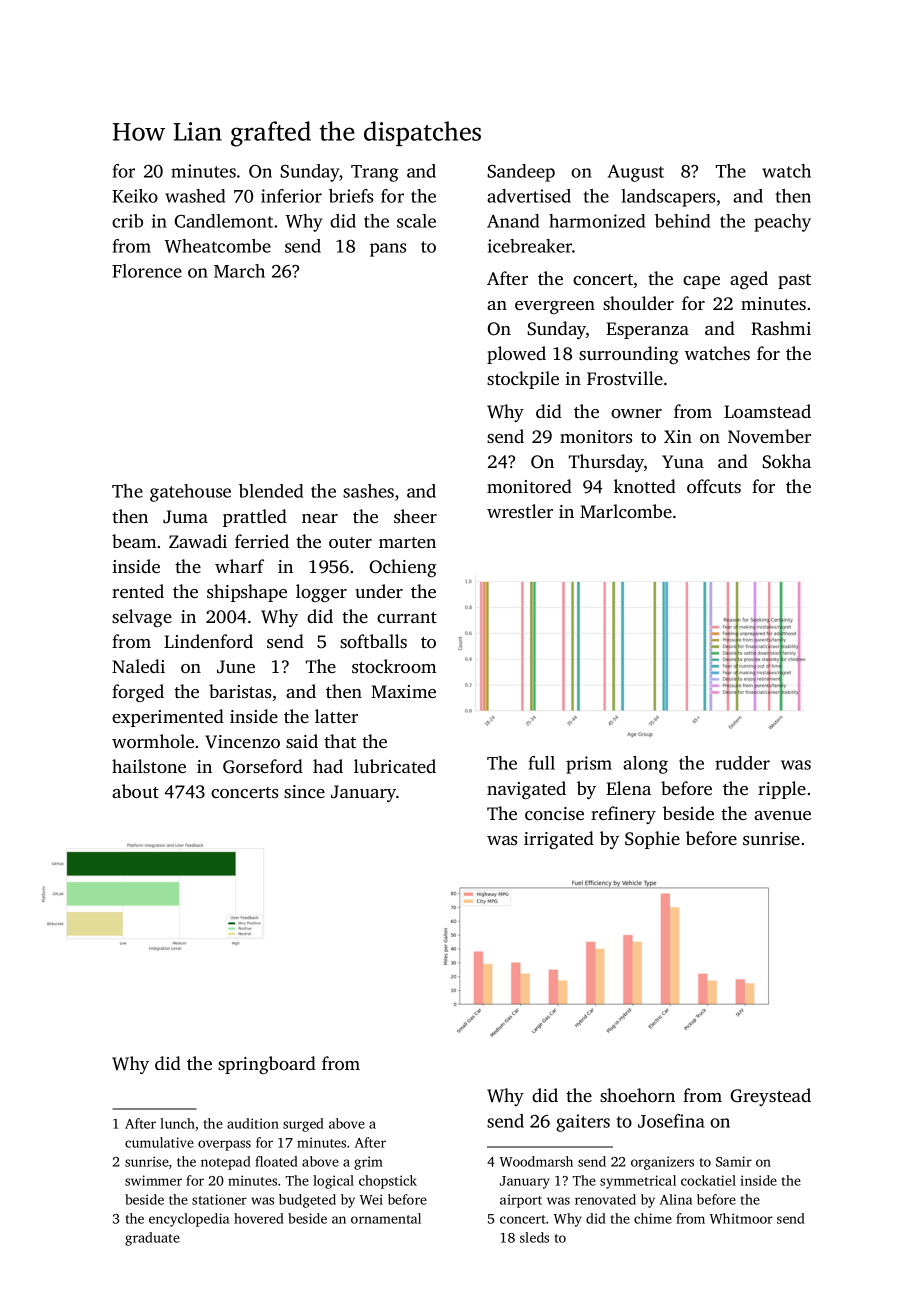  I want to click on graduate, so click(152, 1239).
